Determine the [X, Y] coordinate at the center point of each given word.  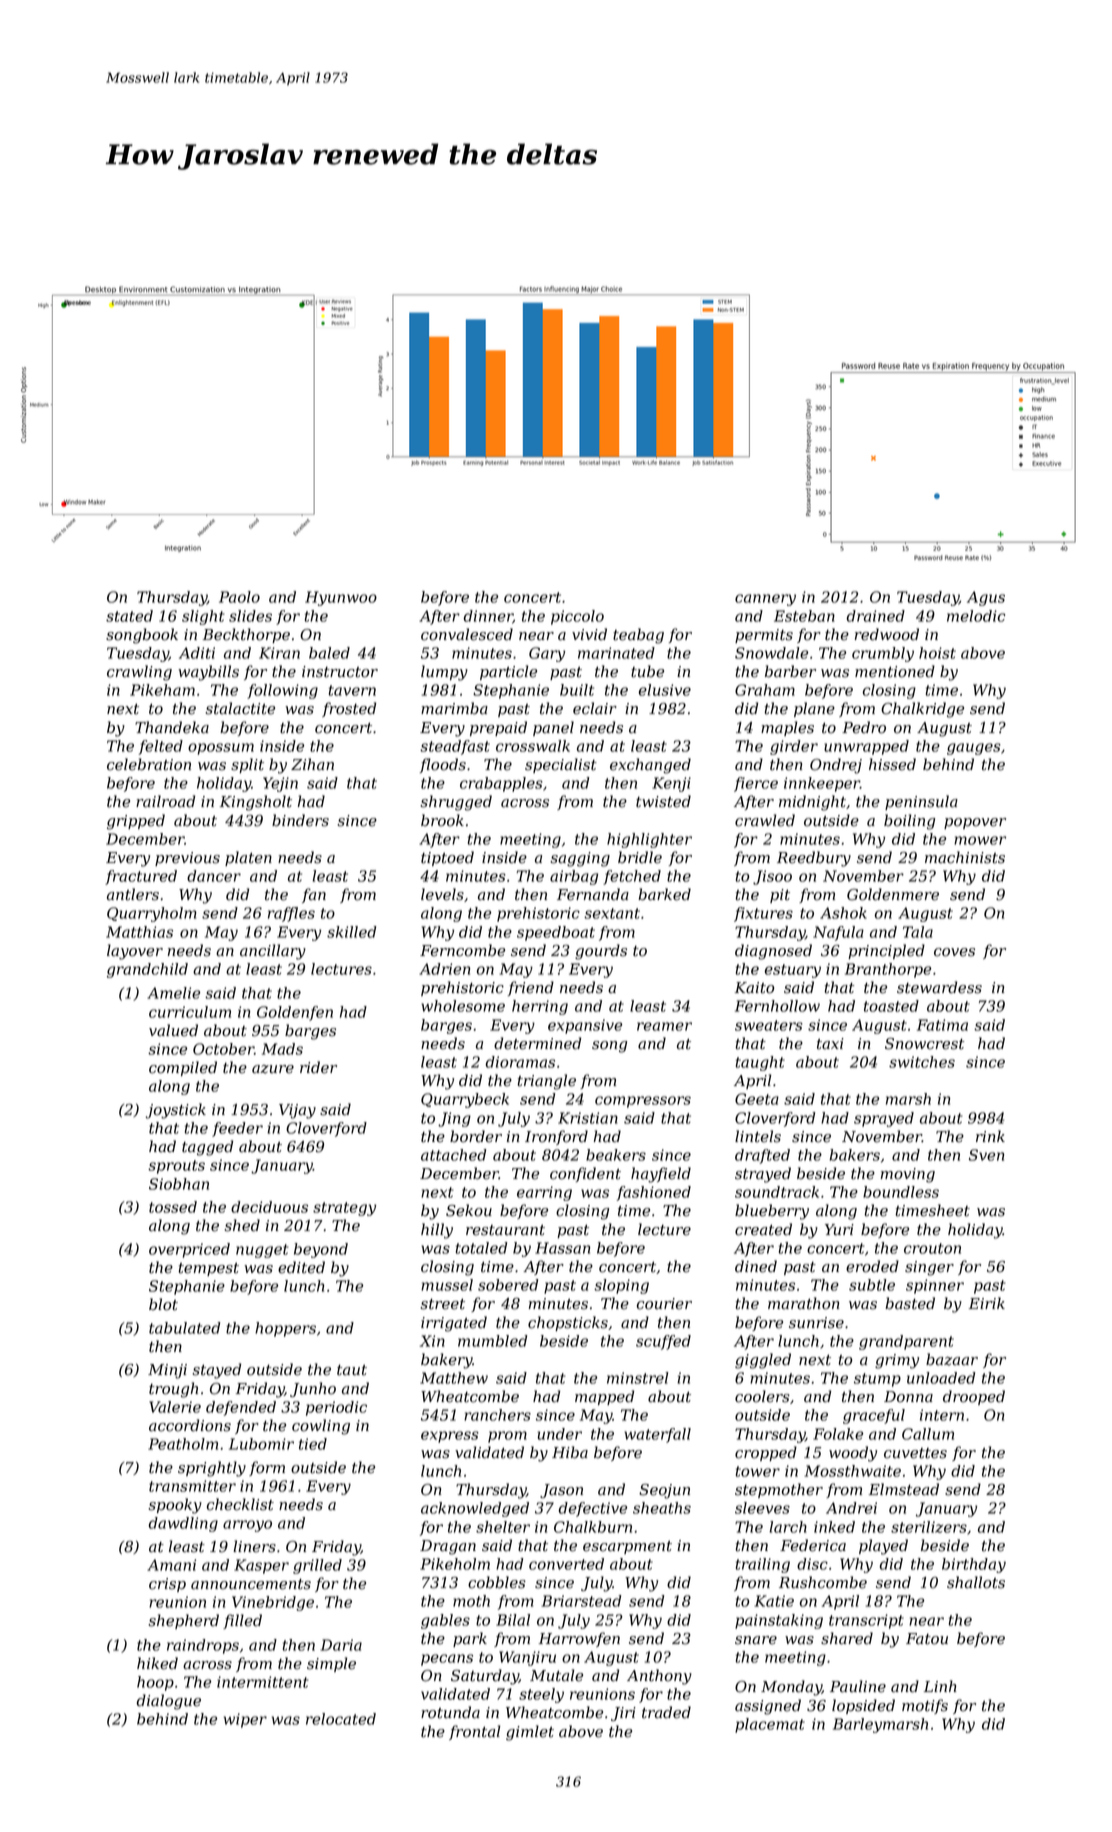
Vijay [297, 1111]
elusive [665, 690]
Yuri [839, 1229]
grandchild [147, 970]
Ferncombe [462, 950]
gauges [974, 749]
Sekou [469, 1210]
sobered [508, 1285]
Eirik [987, 1303]
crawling [139, 673]
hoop [155, 1683]
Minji [167, 1371]
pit [780, 896]
